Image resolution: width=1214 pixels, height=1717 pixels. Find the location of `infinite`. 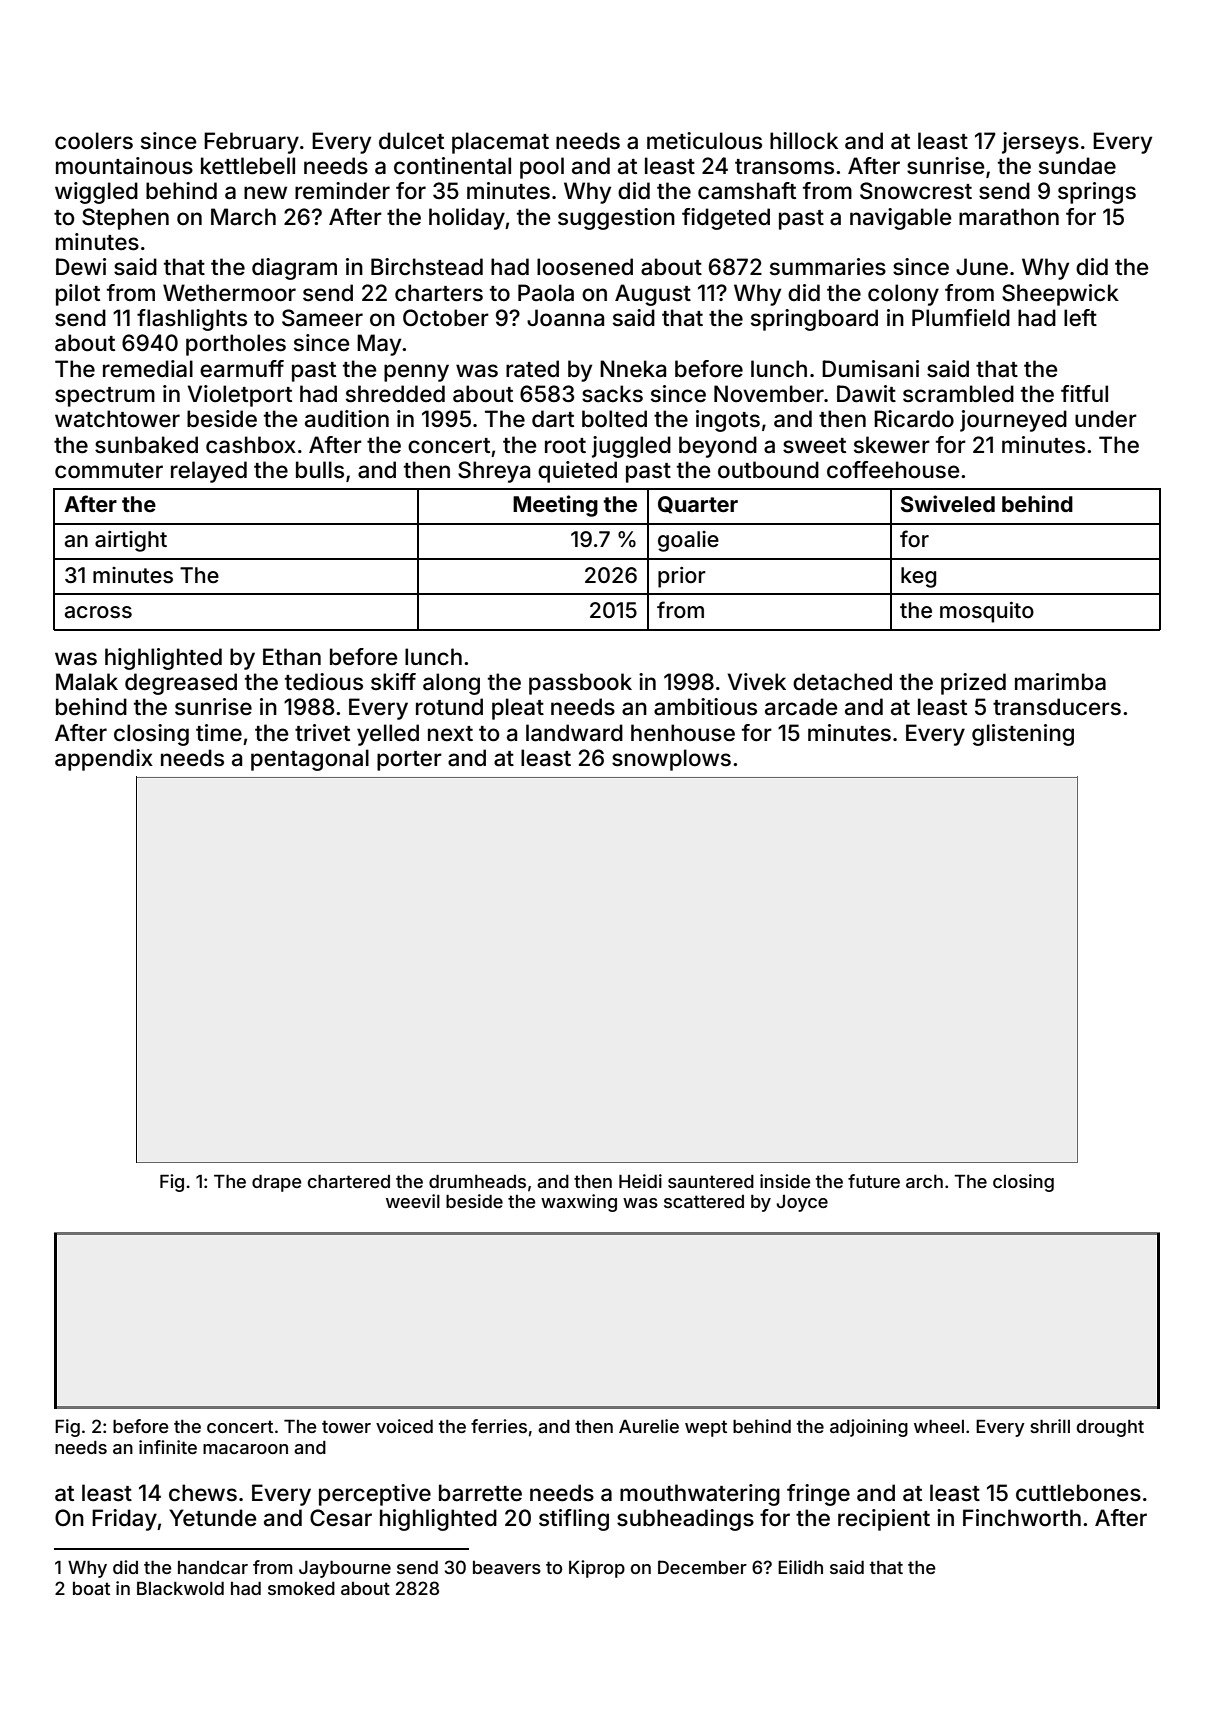

infinite is located at coordinates (168, 1447).
